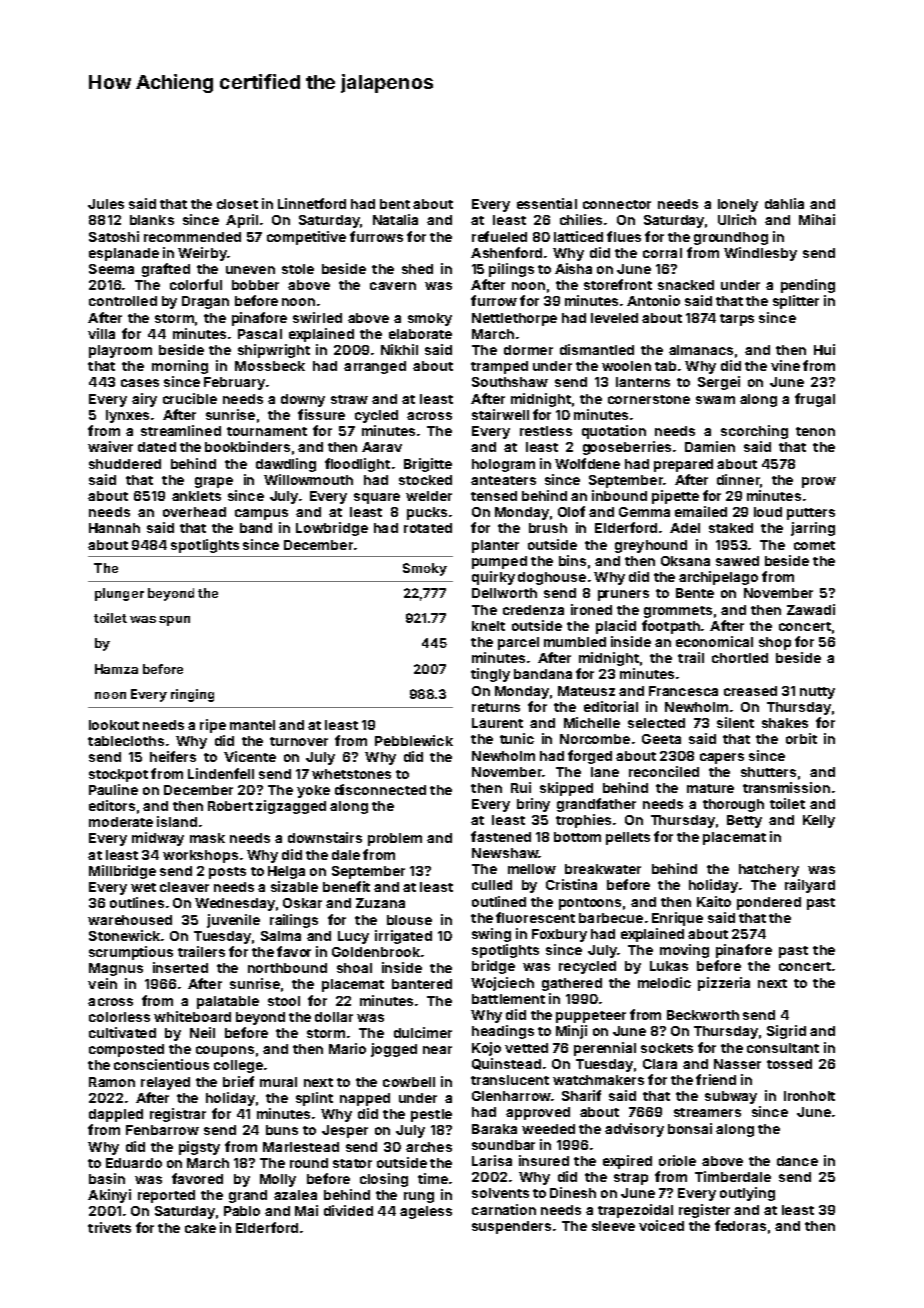  What do you see at coordinates (511, 1227) in the document?
I see `suspenders` at bounding box center [511, 1227].
